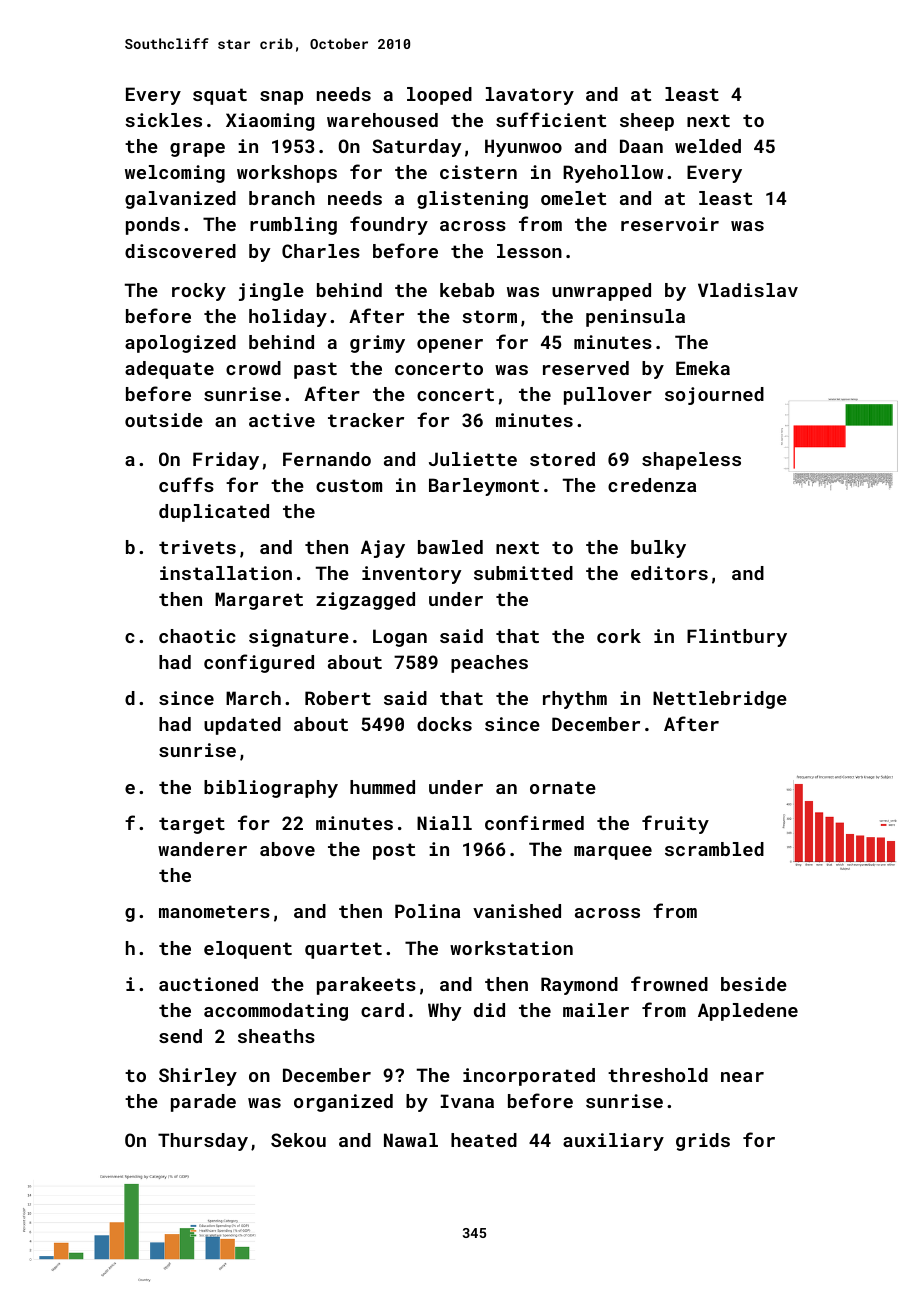 This image has width=924, height=1311. What do you see at coordinates (343, 950) in the image?
I see `quartet` at bounding box center [343, 950].
